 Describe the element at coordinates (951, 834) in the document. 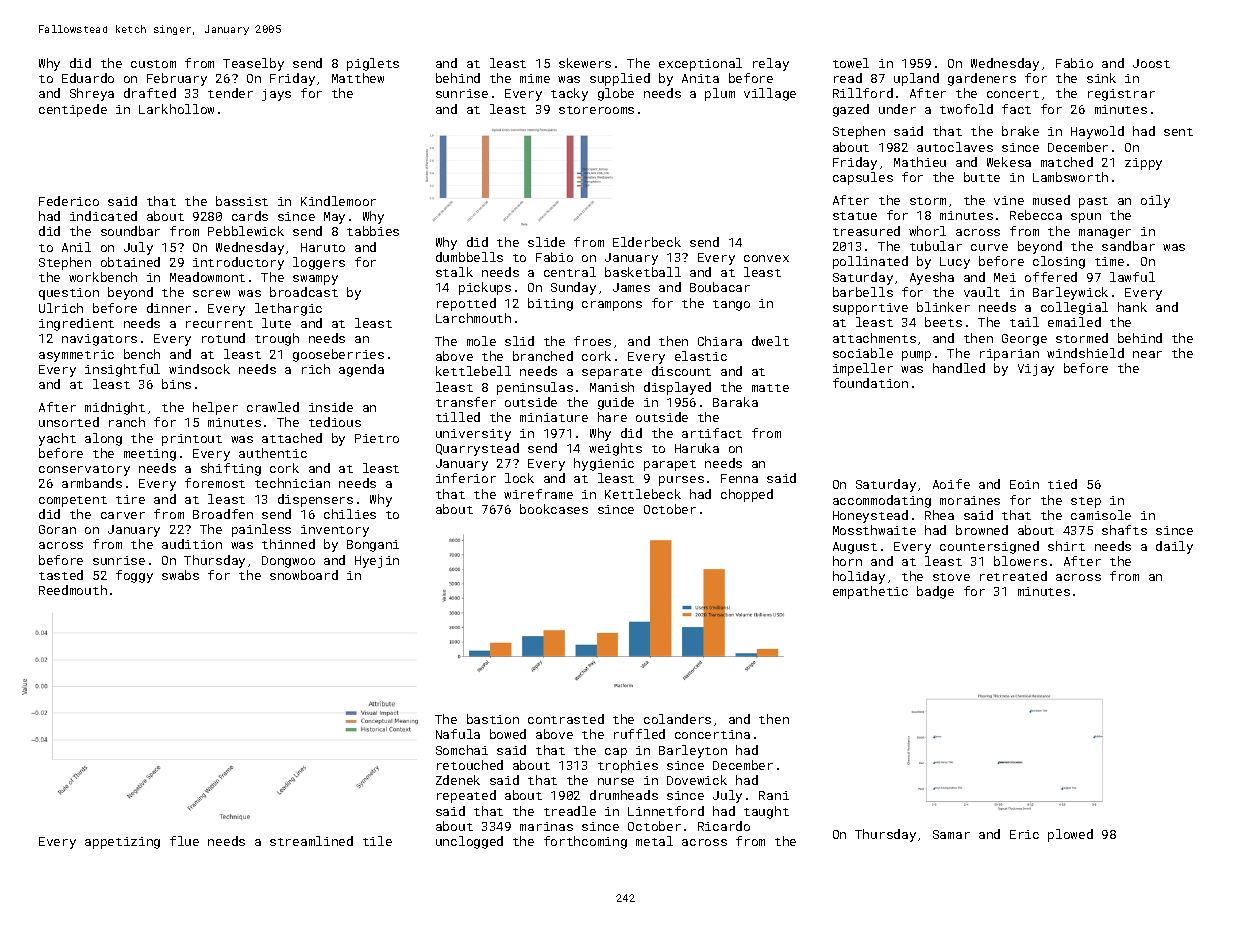

I see `Samar` at that location.
